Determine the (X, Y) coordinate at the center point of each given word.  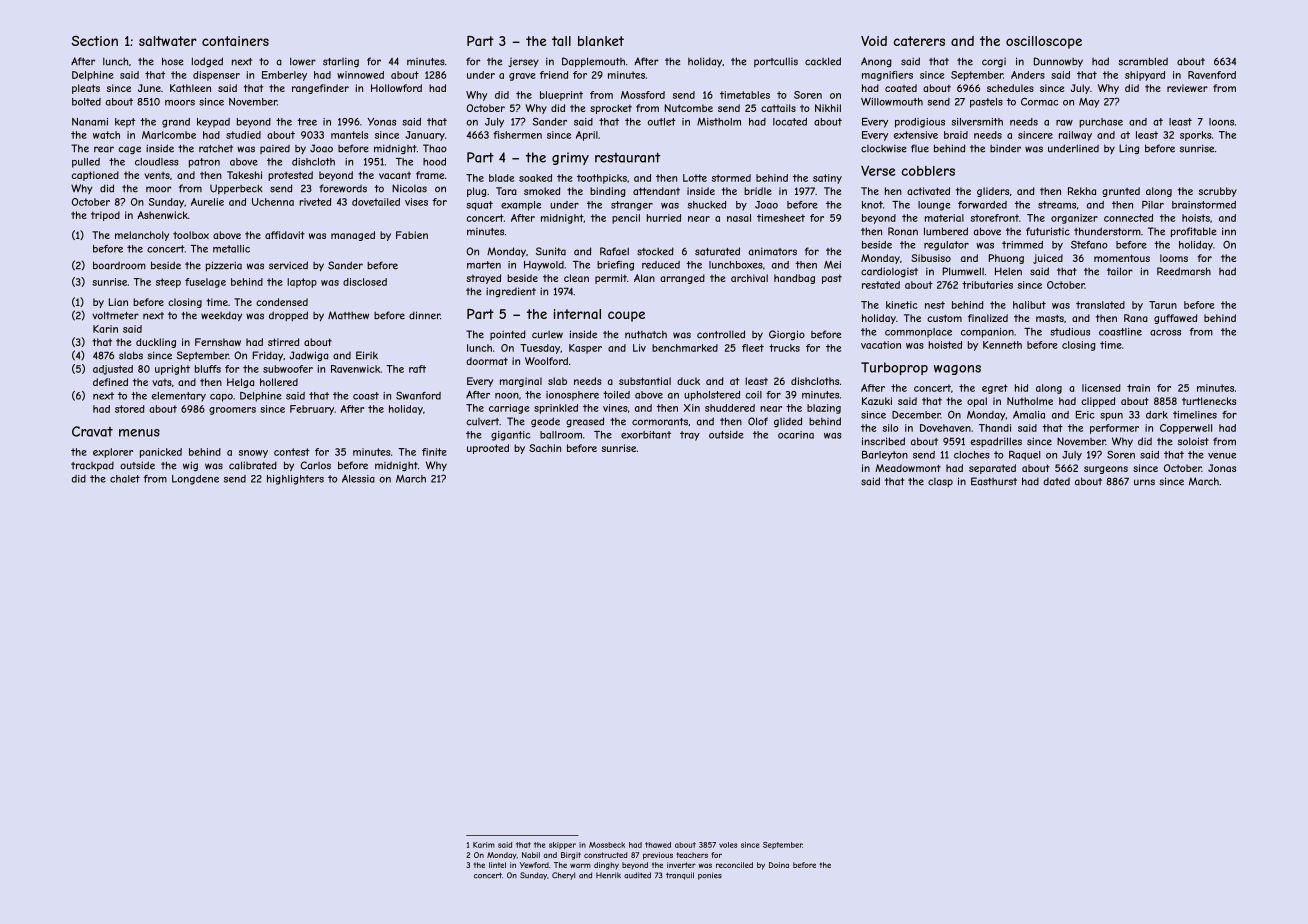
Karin (105, 329)
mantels (349, 135)
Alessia (358, 479)
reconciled (734, 865)
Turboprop (894, 368)
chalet (125, 479)
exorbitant (646, 435)
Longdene (195, 480)
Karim (484, 845)
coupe (626, 316)
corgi (994, 62)
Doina (779, 865)
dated (1056, 481)
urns (1144, 482)
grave (522, 77)
